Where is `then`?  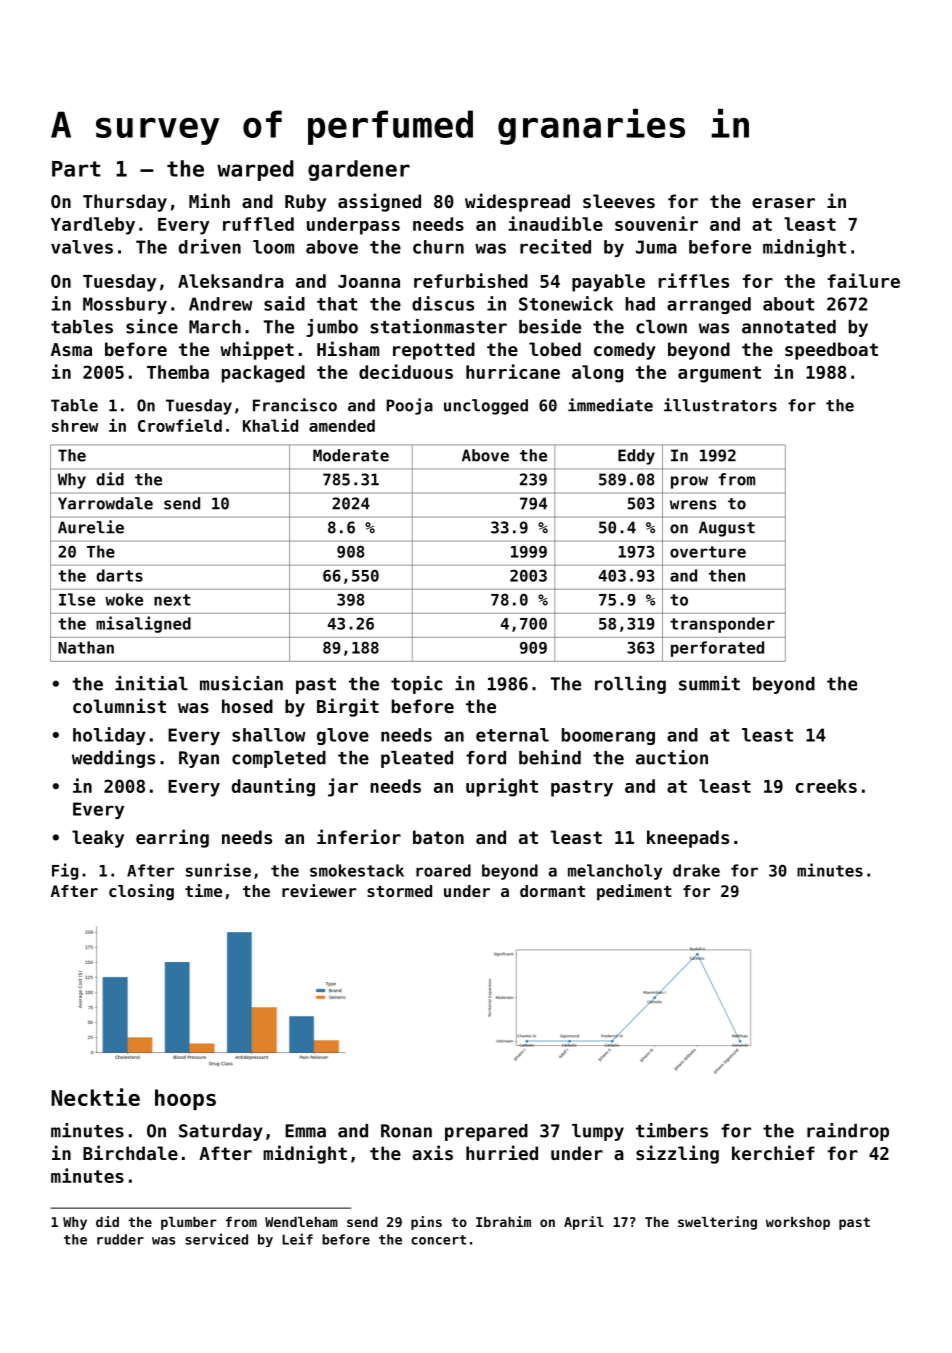
then is located at coordinates (727, 575).
